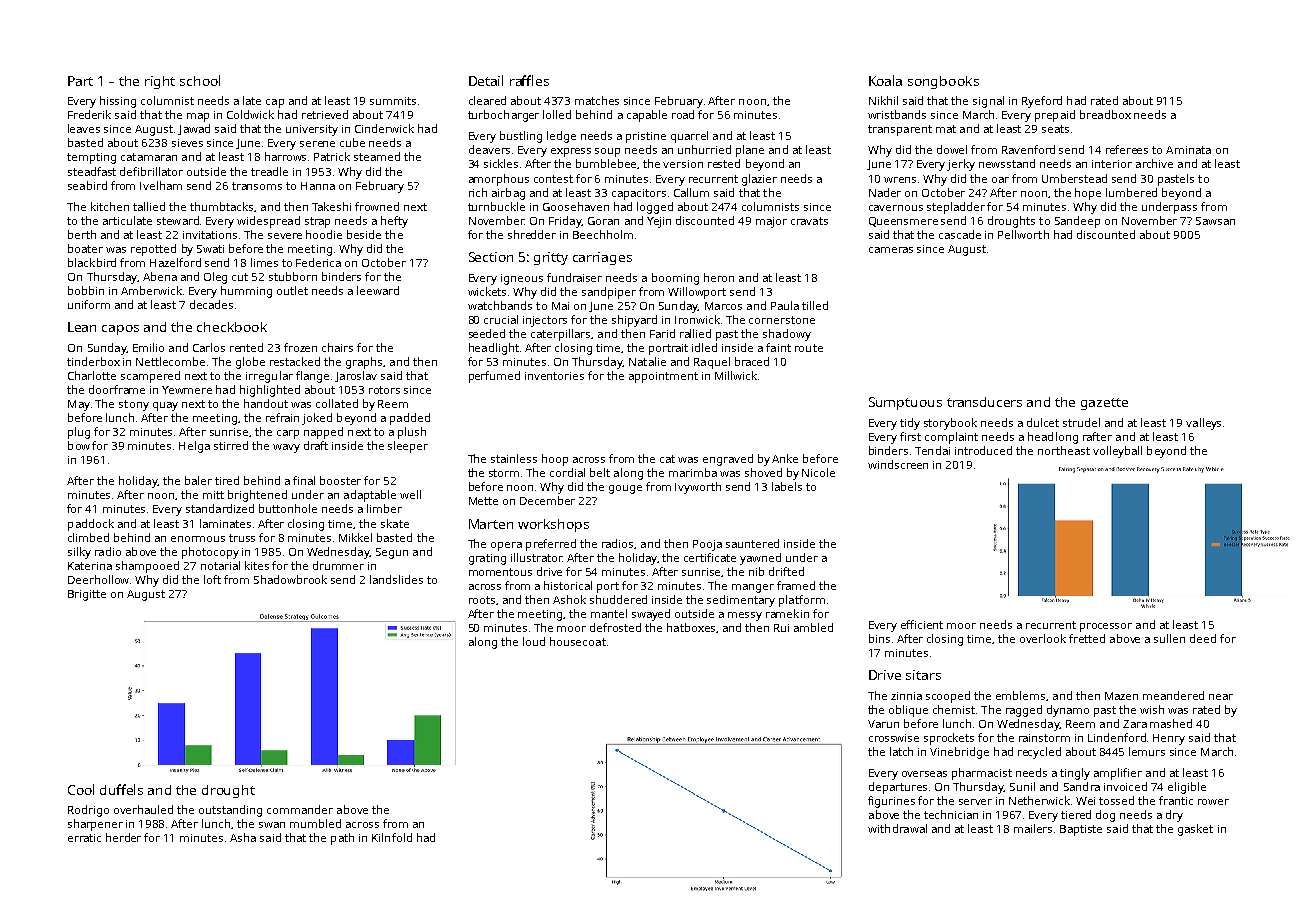 This image has height=924, width=1308. What do you see at coordinates (1106, 627) in the image?
I see `processor` at bounding box center [1106, 627].
